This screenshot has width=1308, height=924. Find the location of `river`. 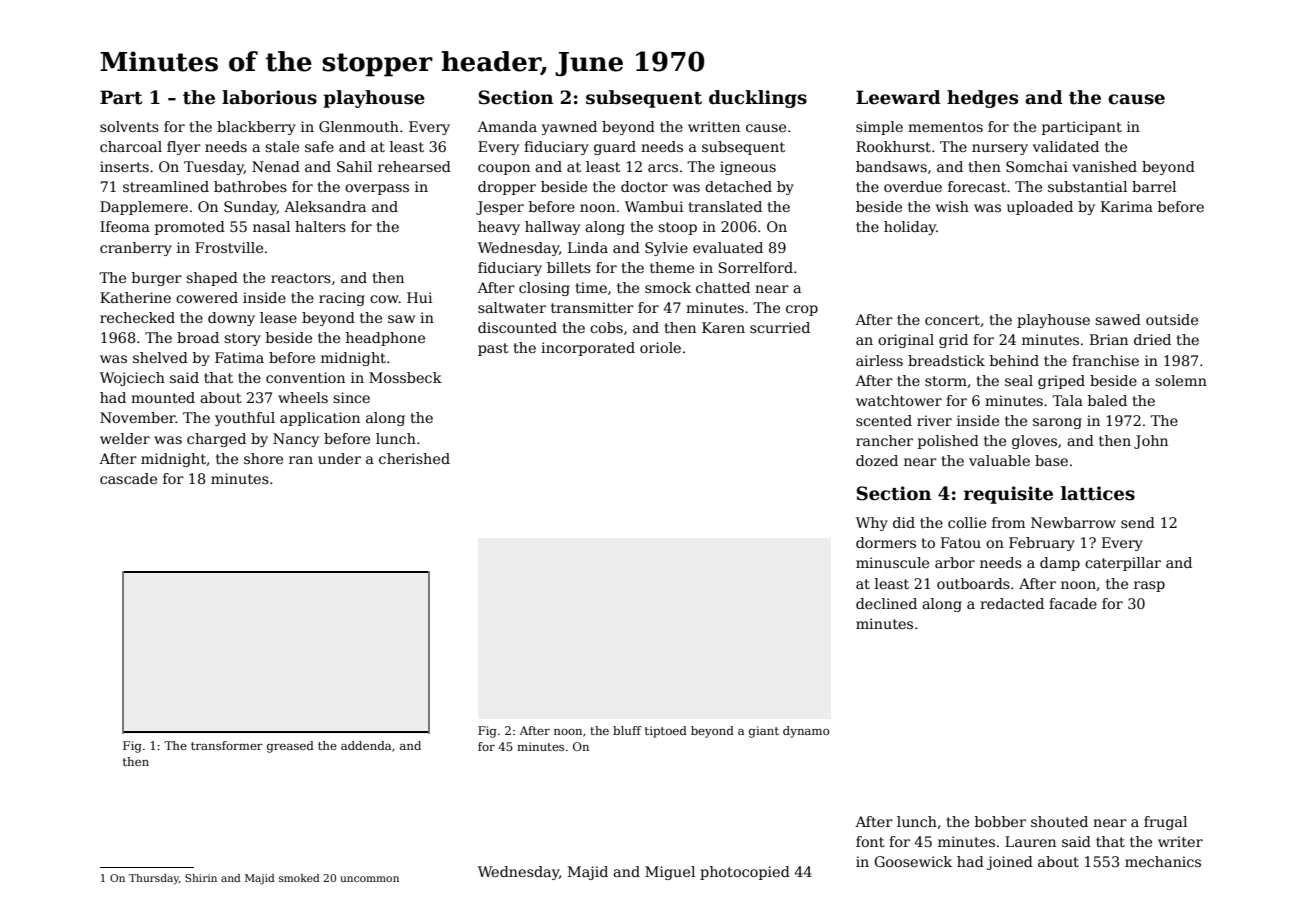

river is located at coordinates (934, 420).
